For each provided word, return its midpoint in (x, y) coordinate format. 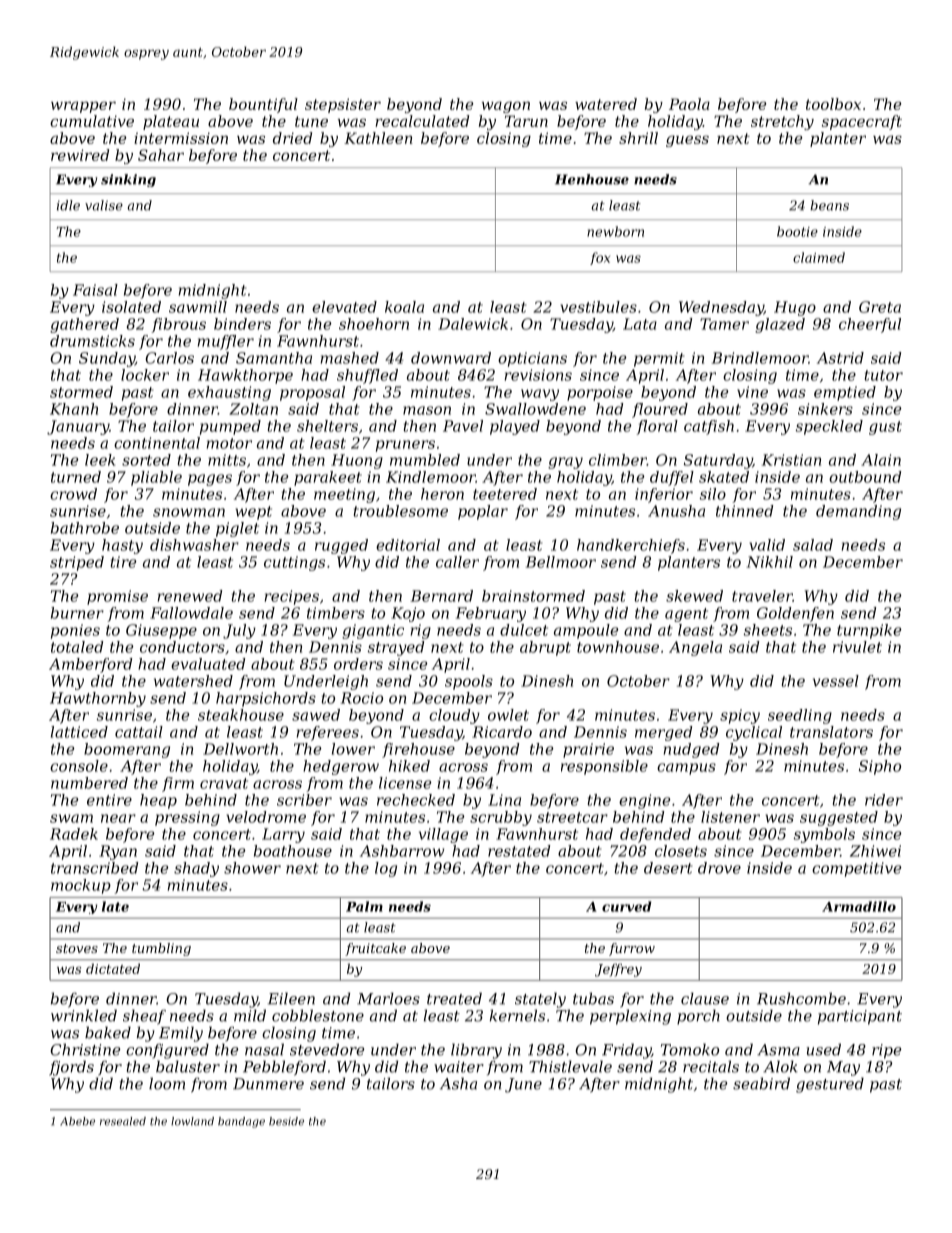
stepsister (343, 105)
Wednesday (721, 308)
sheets (768, 630)
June (523, 1085)
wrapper (83, 107)
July (239, 631)
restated (519, 851)
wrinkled (84, 1015)
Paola (689, 104)
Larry (283, 835)
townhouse (618, 647)
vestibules (598, 307)
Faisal (95, 290)
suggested (839, 818)
